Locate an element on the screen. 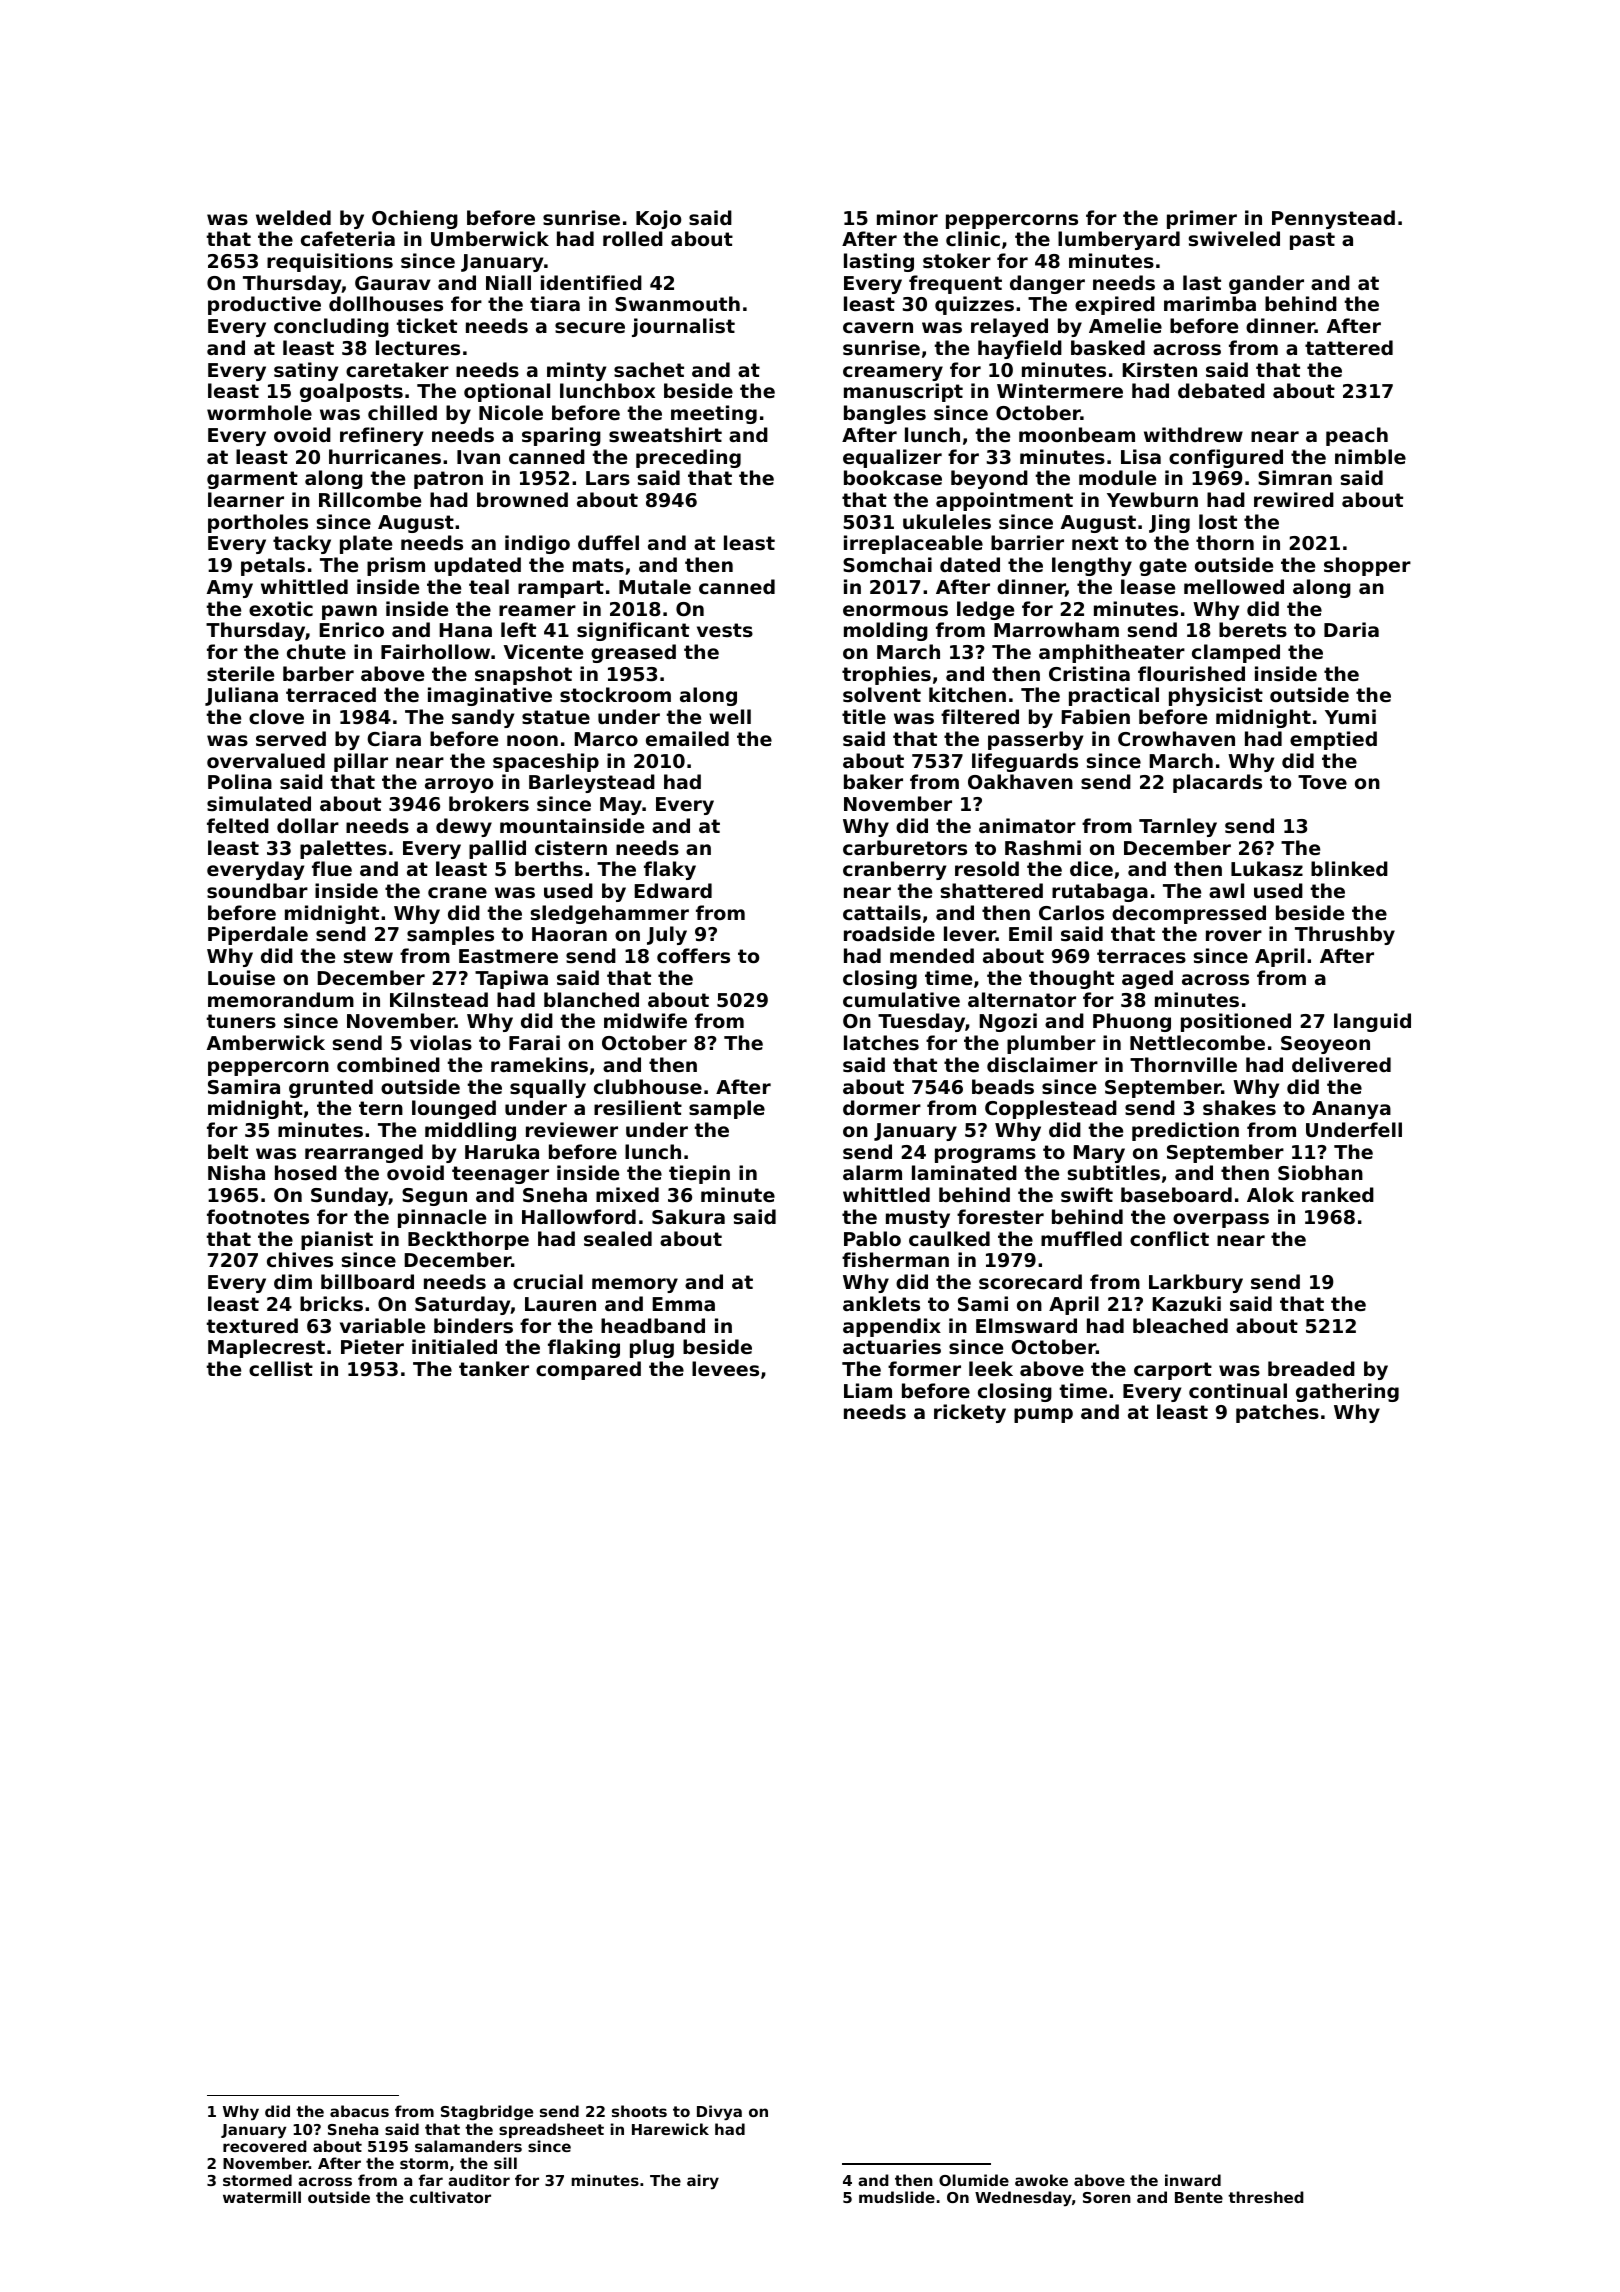 This screenshot has width=1620, height=2292. Yumi is located at coordinates (1350, 716).
